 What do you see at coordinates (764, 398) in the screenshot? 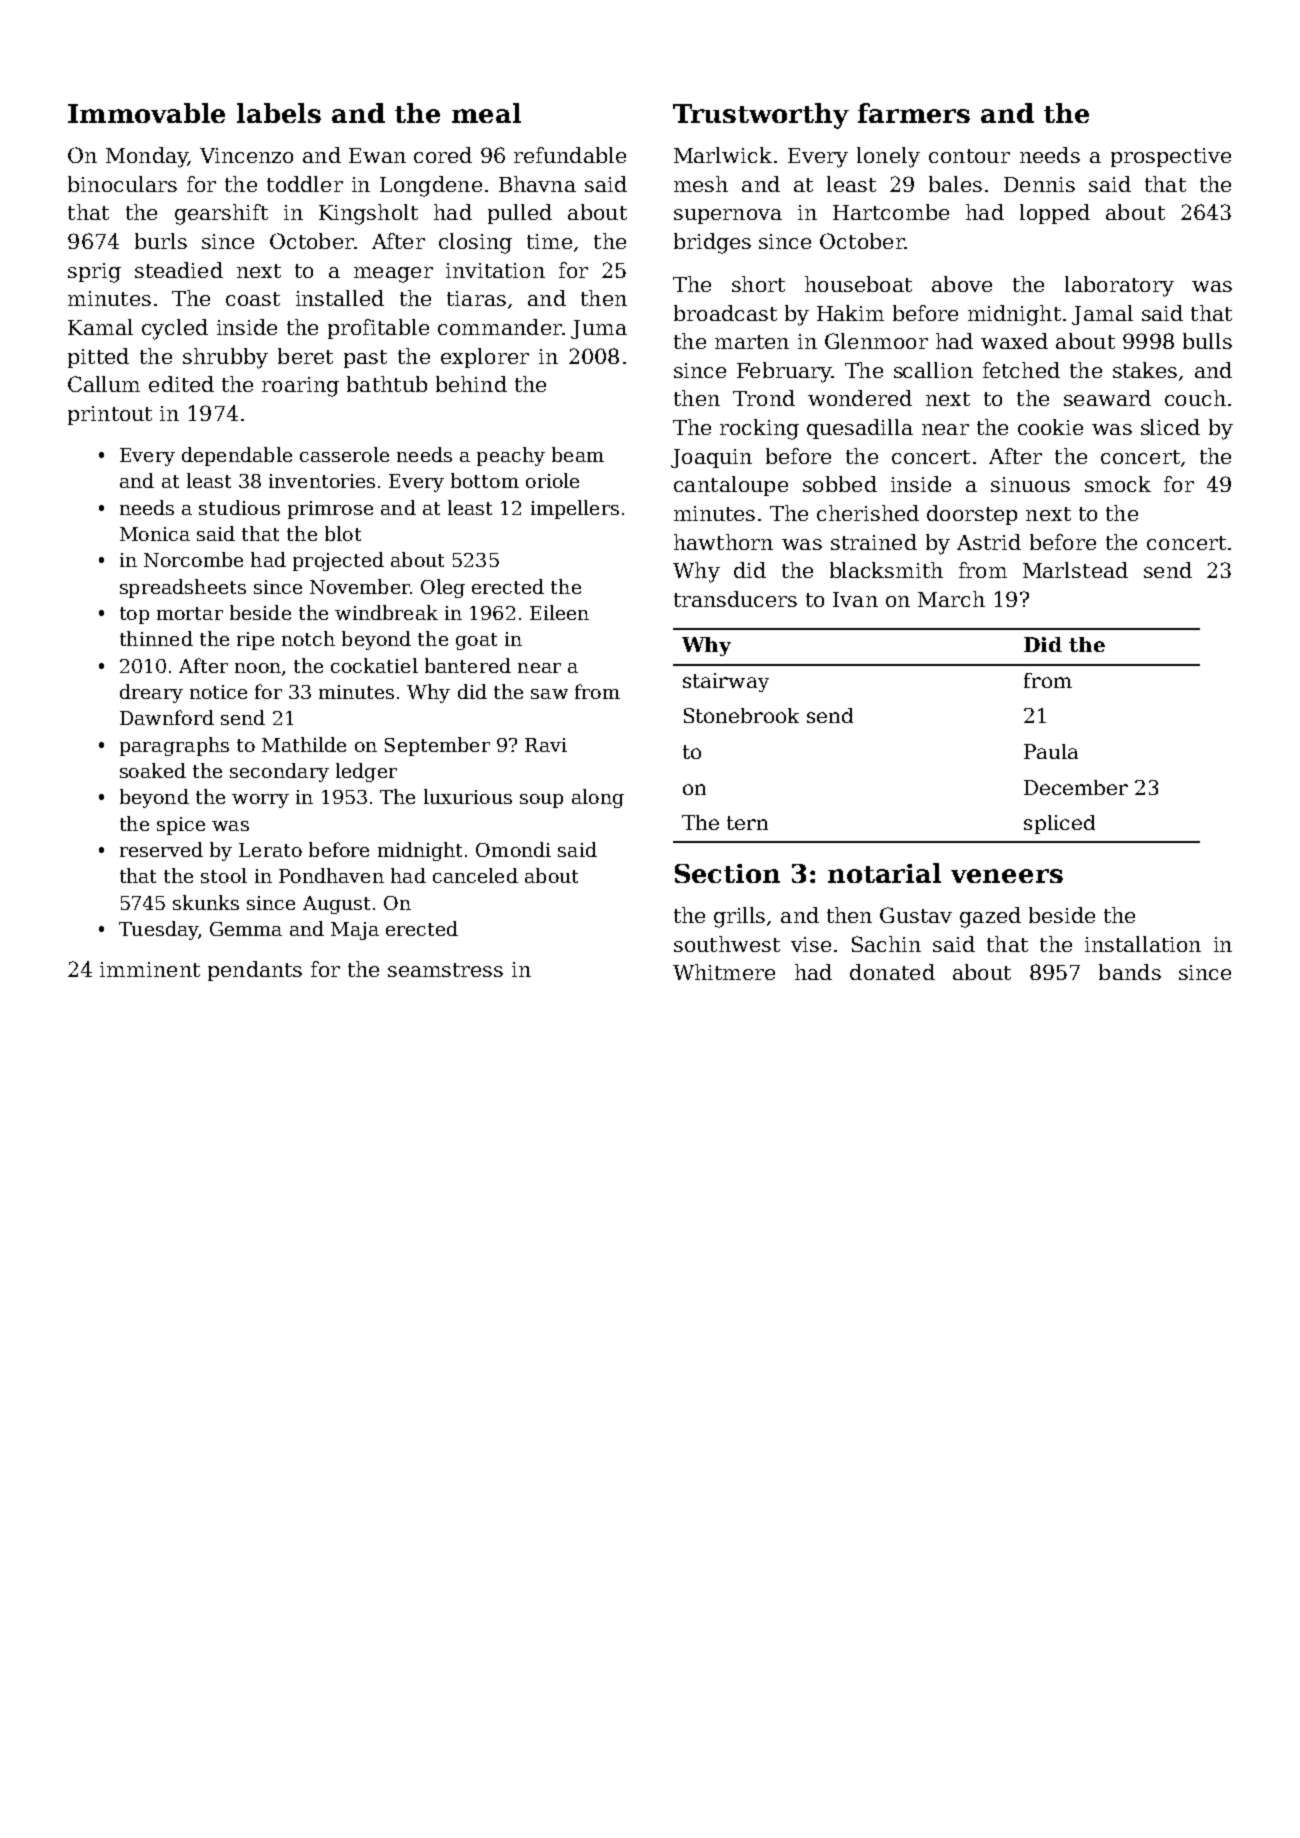
I see `Trond` at bounding box center [764, 398].
